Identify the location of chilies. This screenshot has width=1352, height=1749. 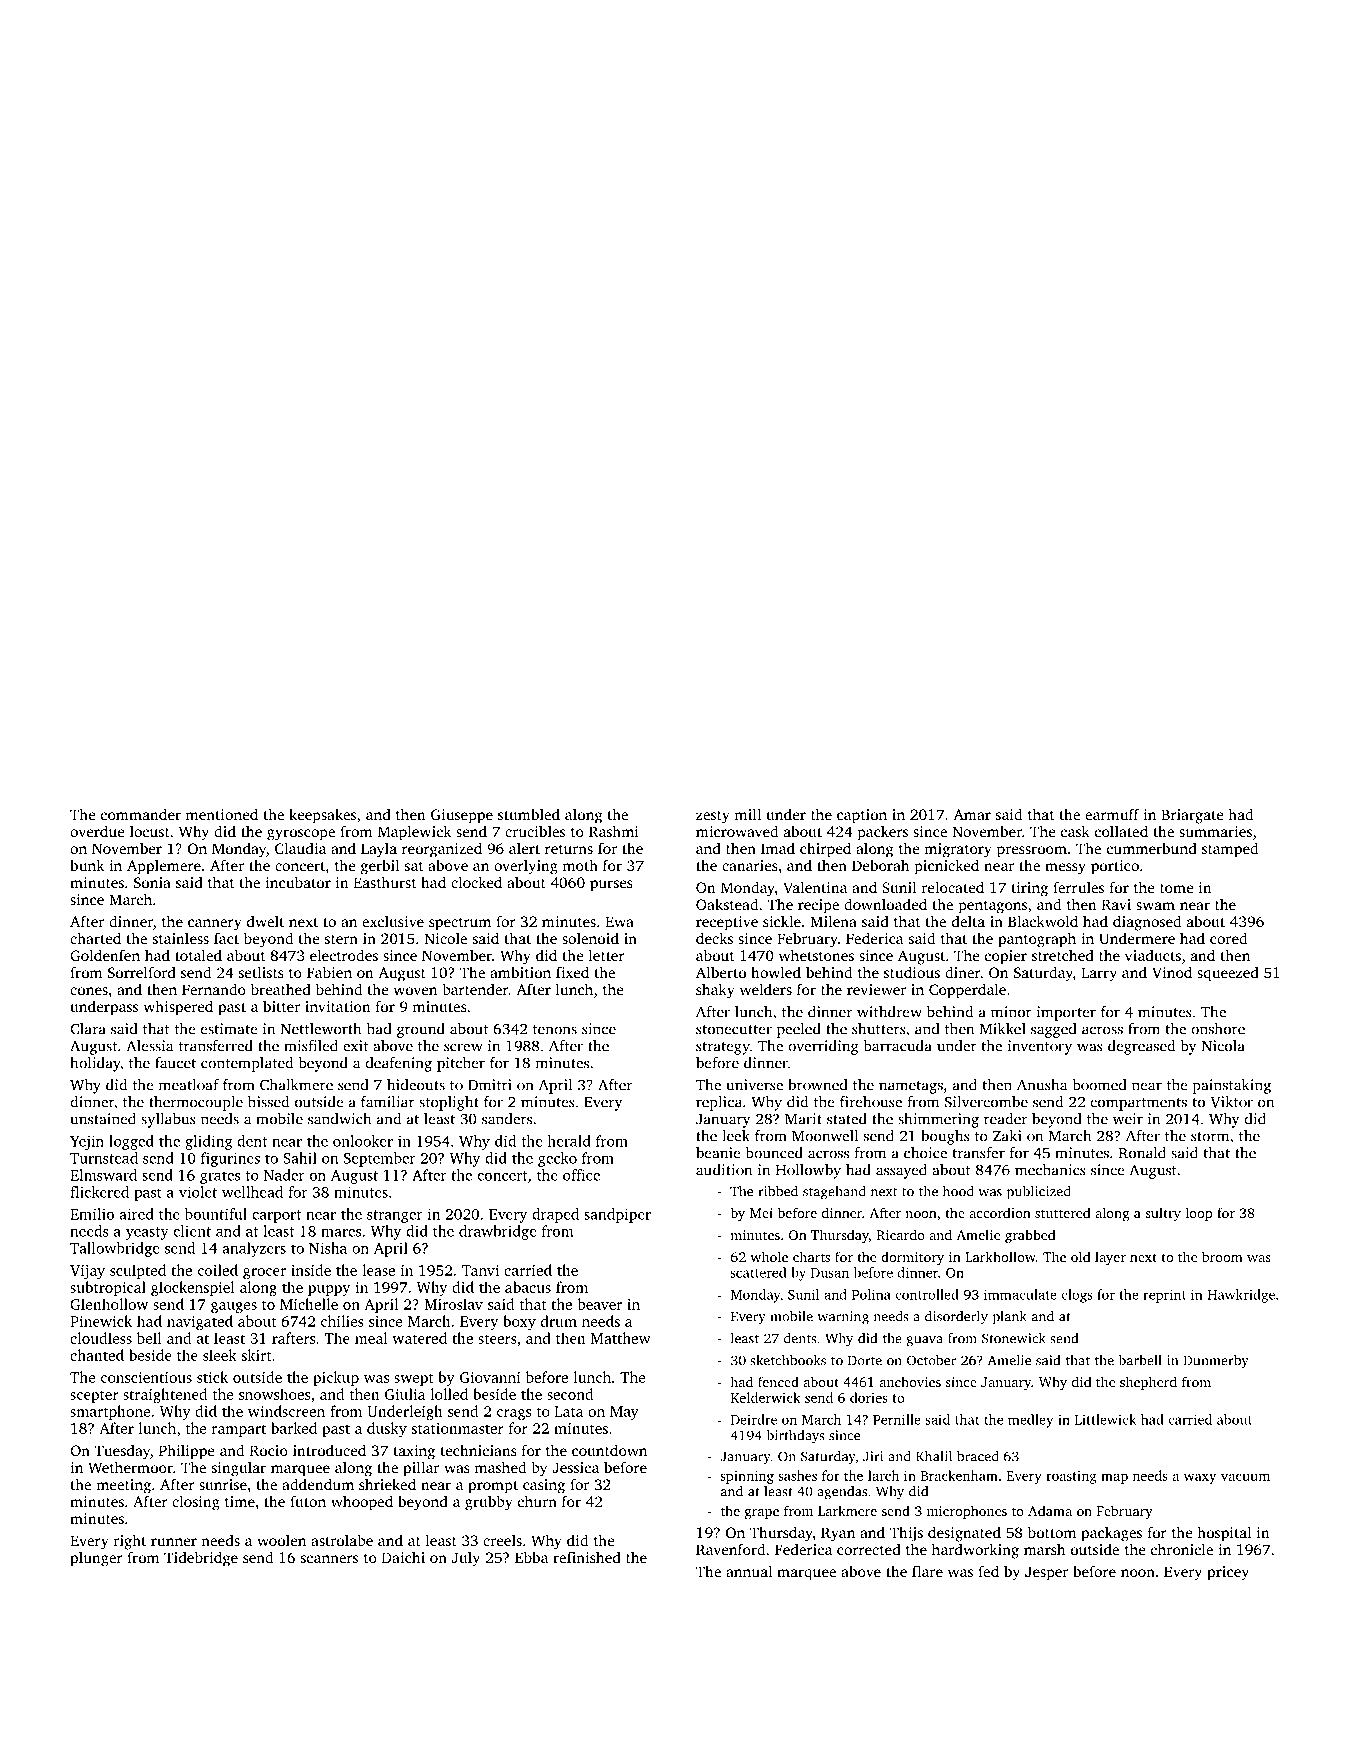
(342, 1321).
